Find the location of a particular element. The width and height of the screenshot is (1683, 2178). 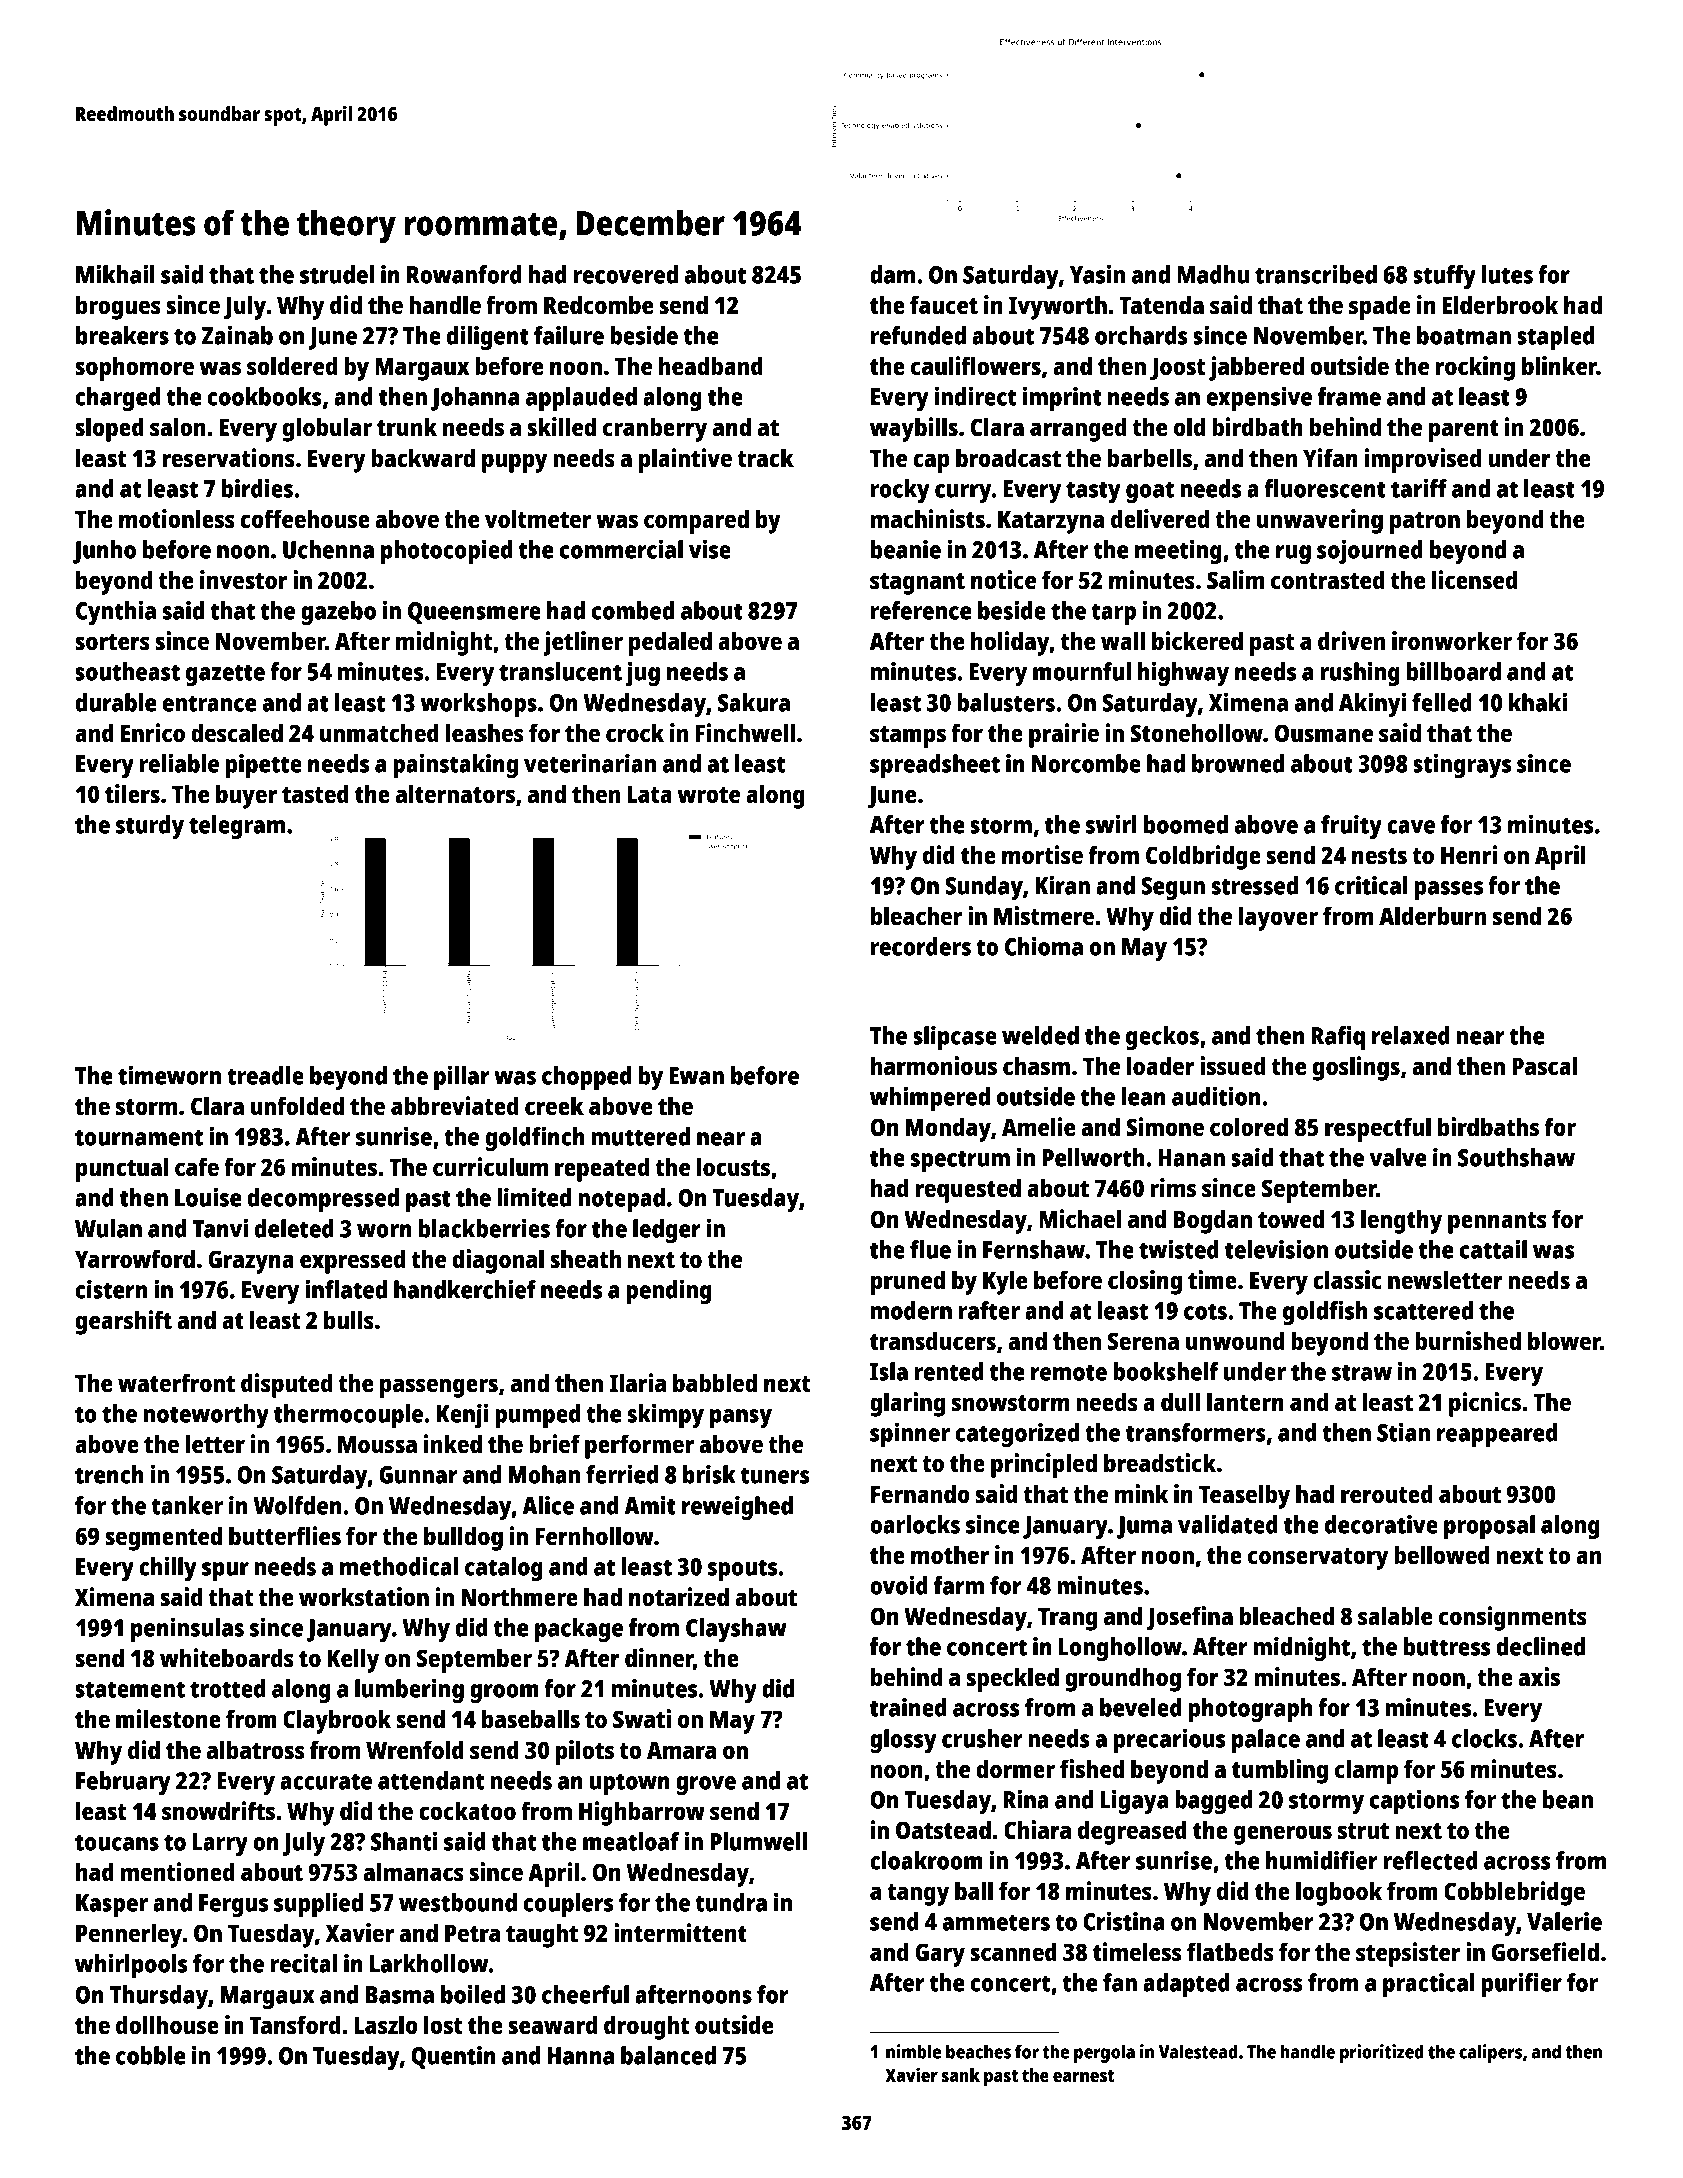

voltmeter is located at coordinates (538, 518).
